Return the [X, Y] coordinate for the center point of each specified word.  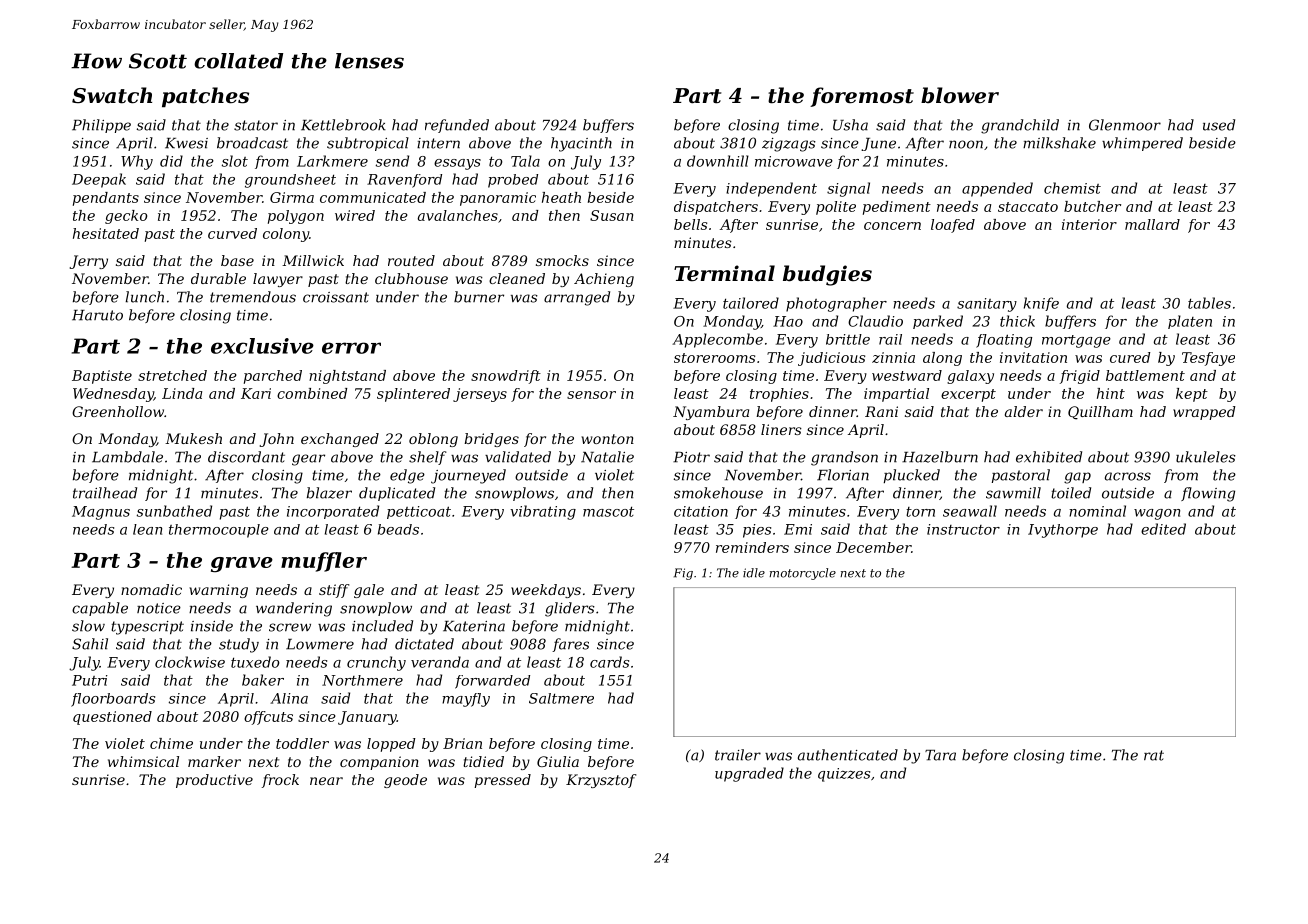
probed [513, 181]
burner [479, 297]
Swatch [112, 95]
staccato [1028, 207]
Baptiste [102, 377]
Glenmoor [1125, 125]
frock [280, 781]
